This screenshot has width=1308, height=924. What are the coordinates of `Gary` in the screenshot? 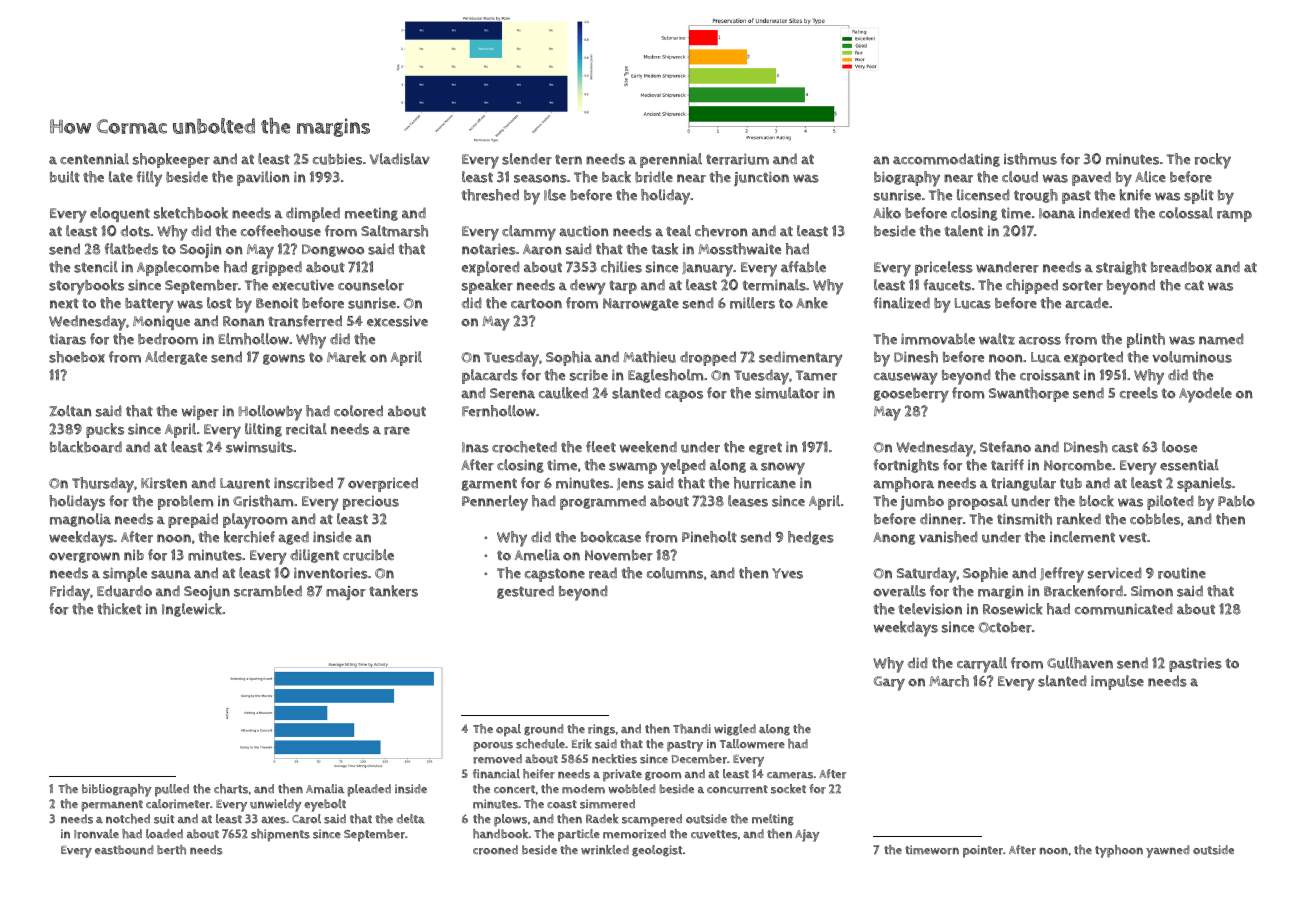 It's located at (889, 683).
